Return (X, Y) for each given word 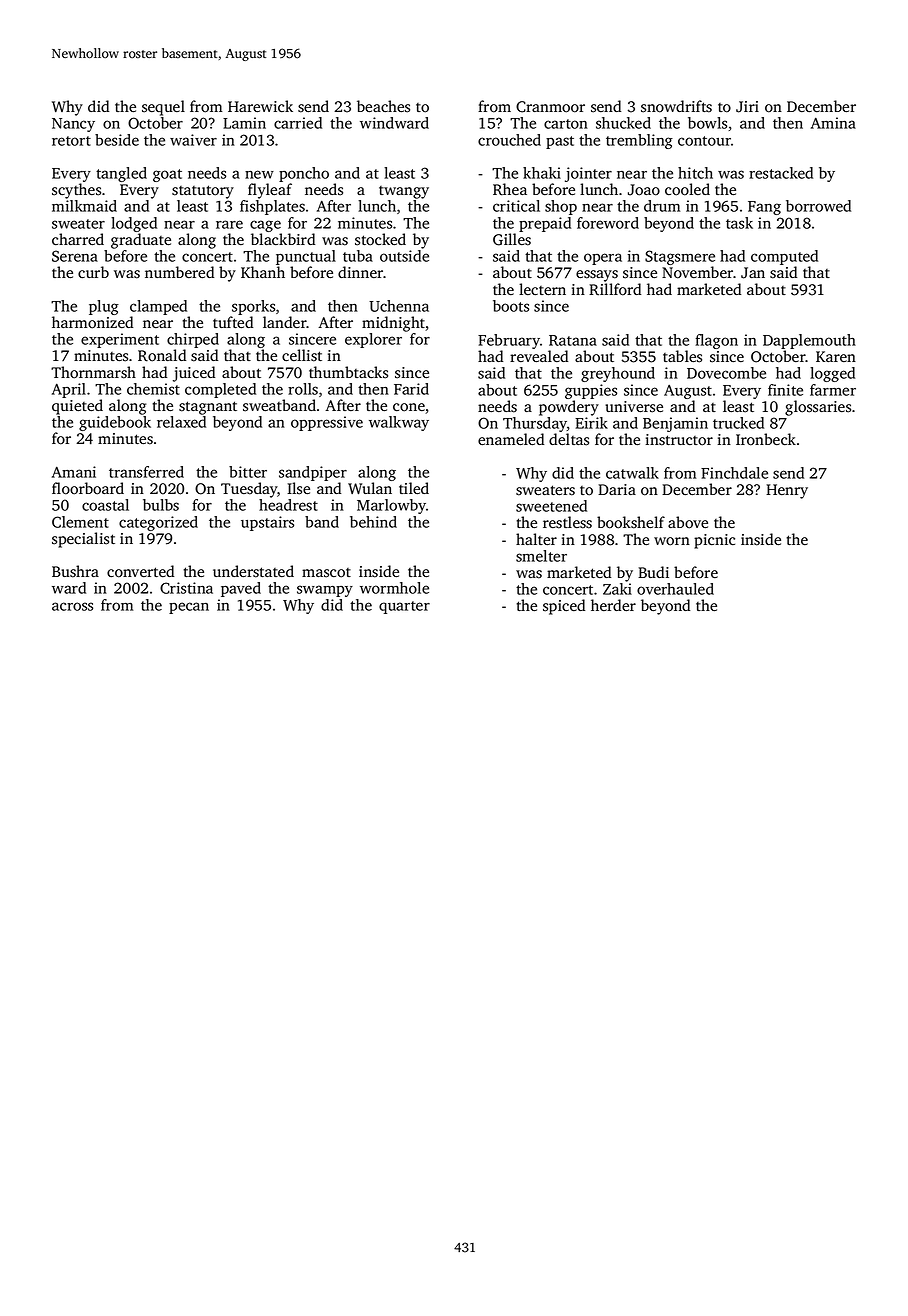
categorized (158, 523)
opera (603, 259)
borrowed (818, 206)
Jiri (747, 107)
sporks (253, 307)
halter (536, 539)
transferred (146, 472)
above (688, 522)
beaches (383, 106)
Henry (787, 491)
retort (71, 141)
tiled (414, 488)
